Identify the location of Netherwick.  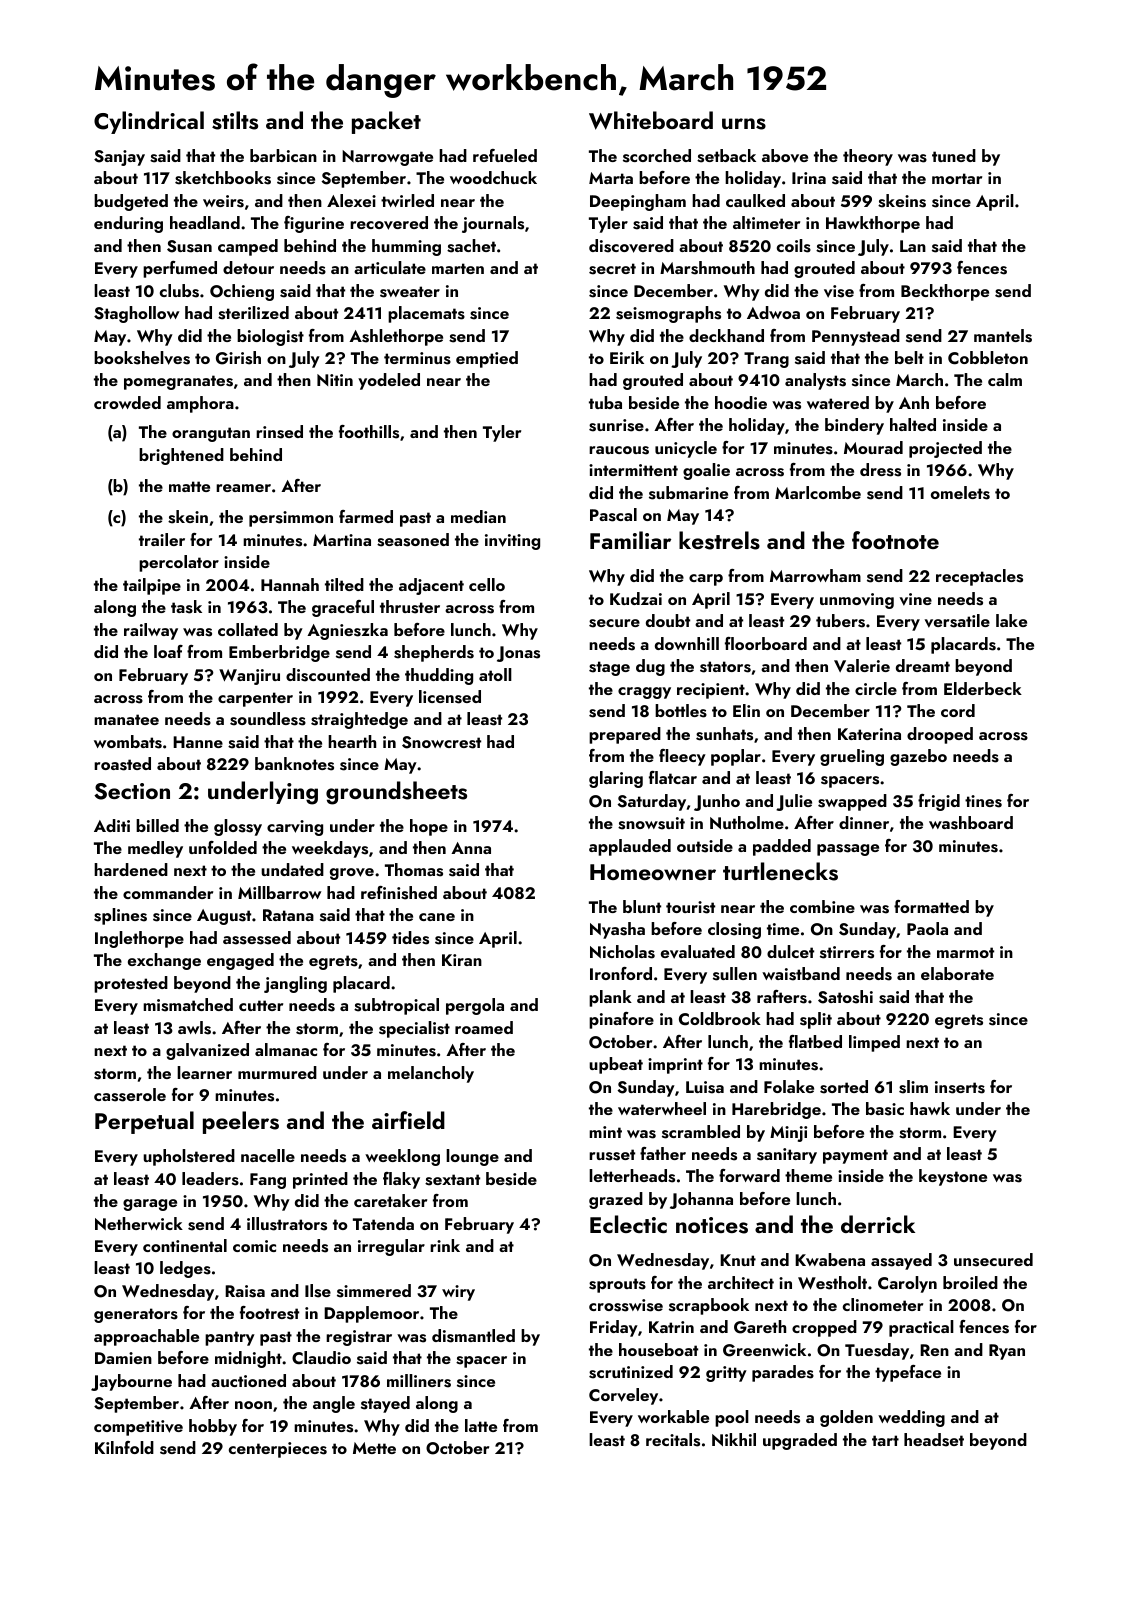
(139, 1223).
